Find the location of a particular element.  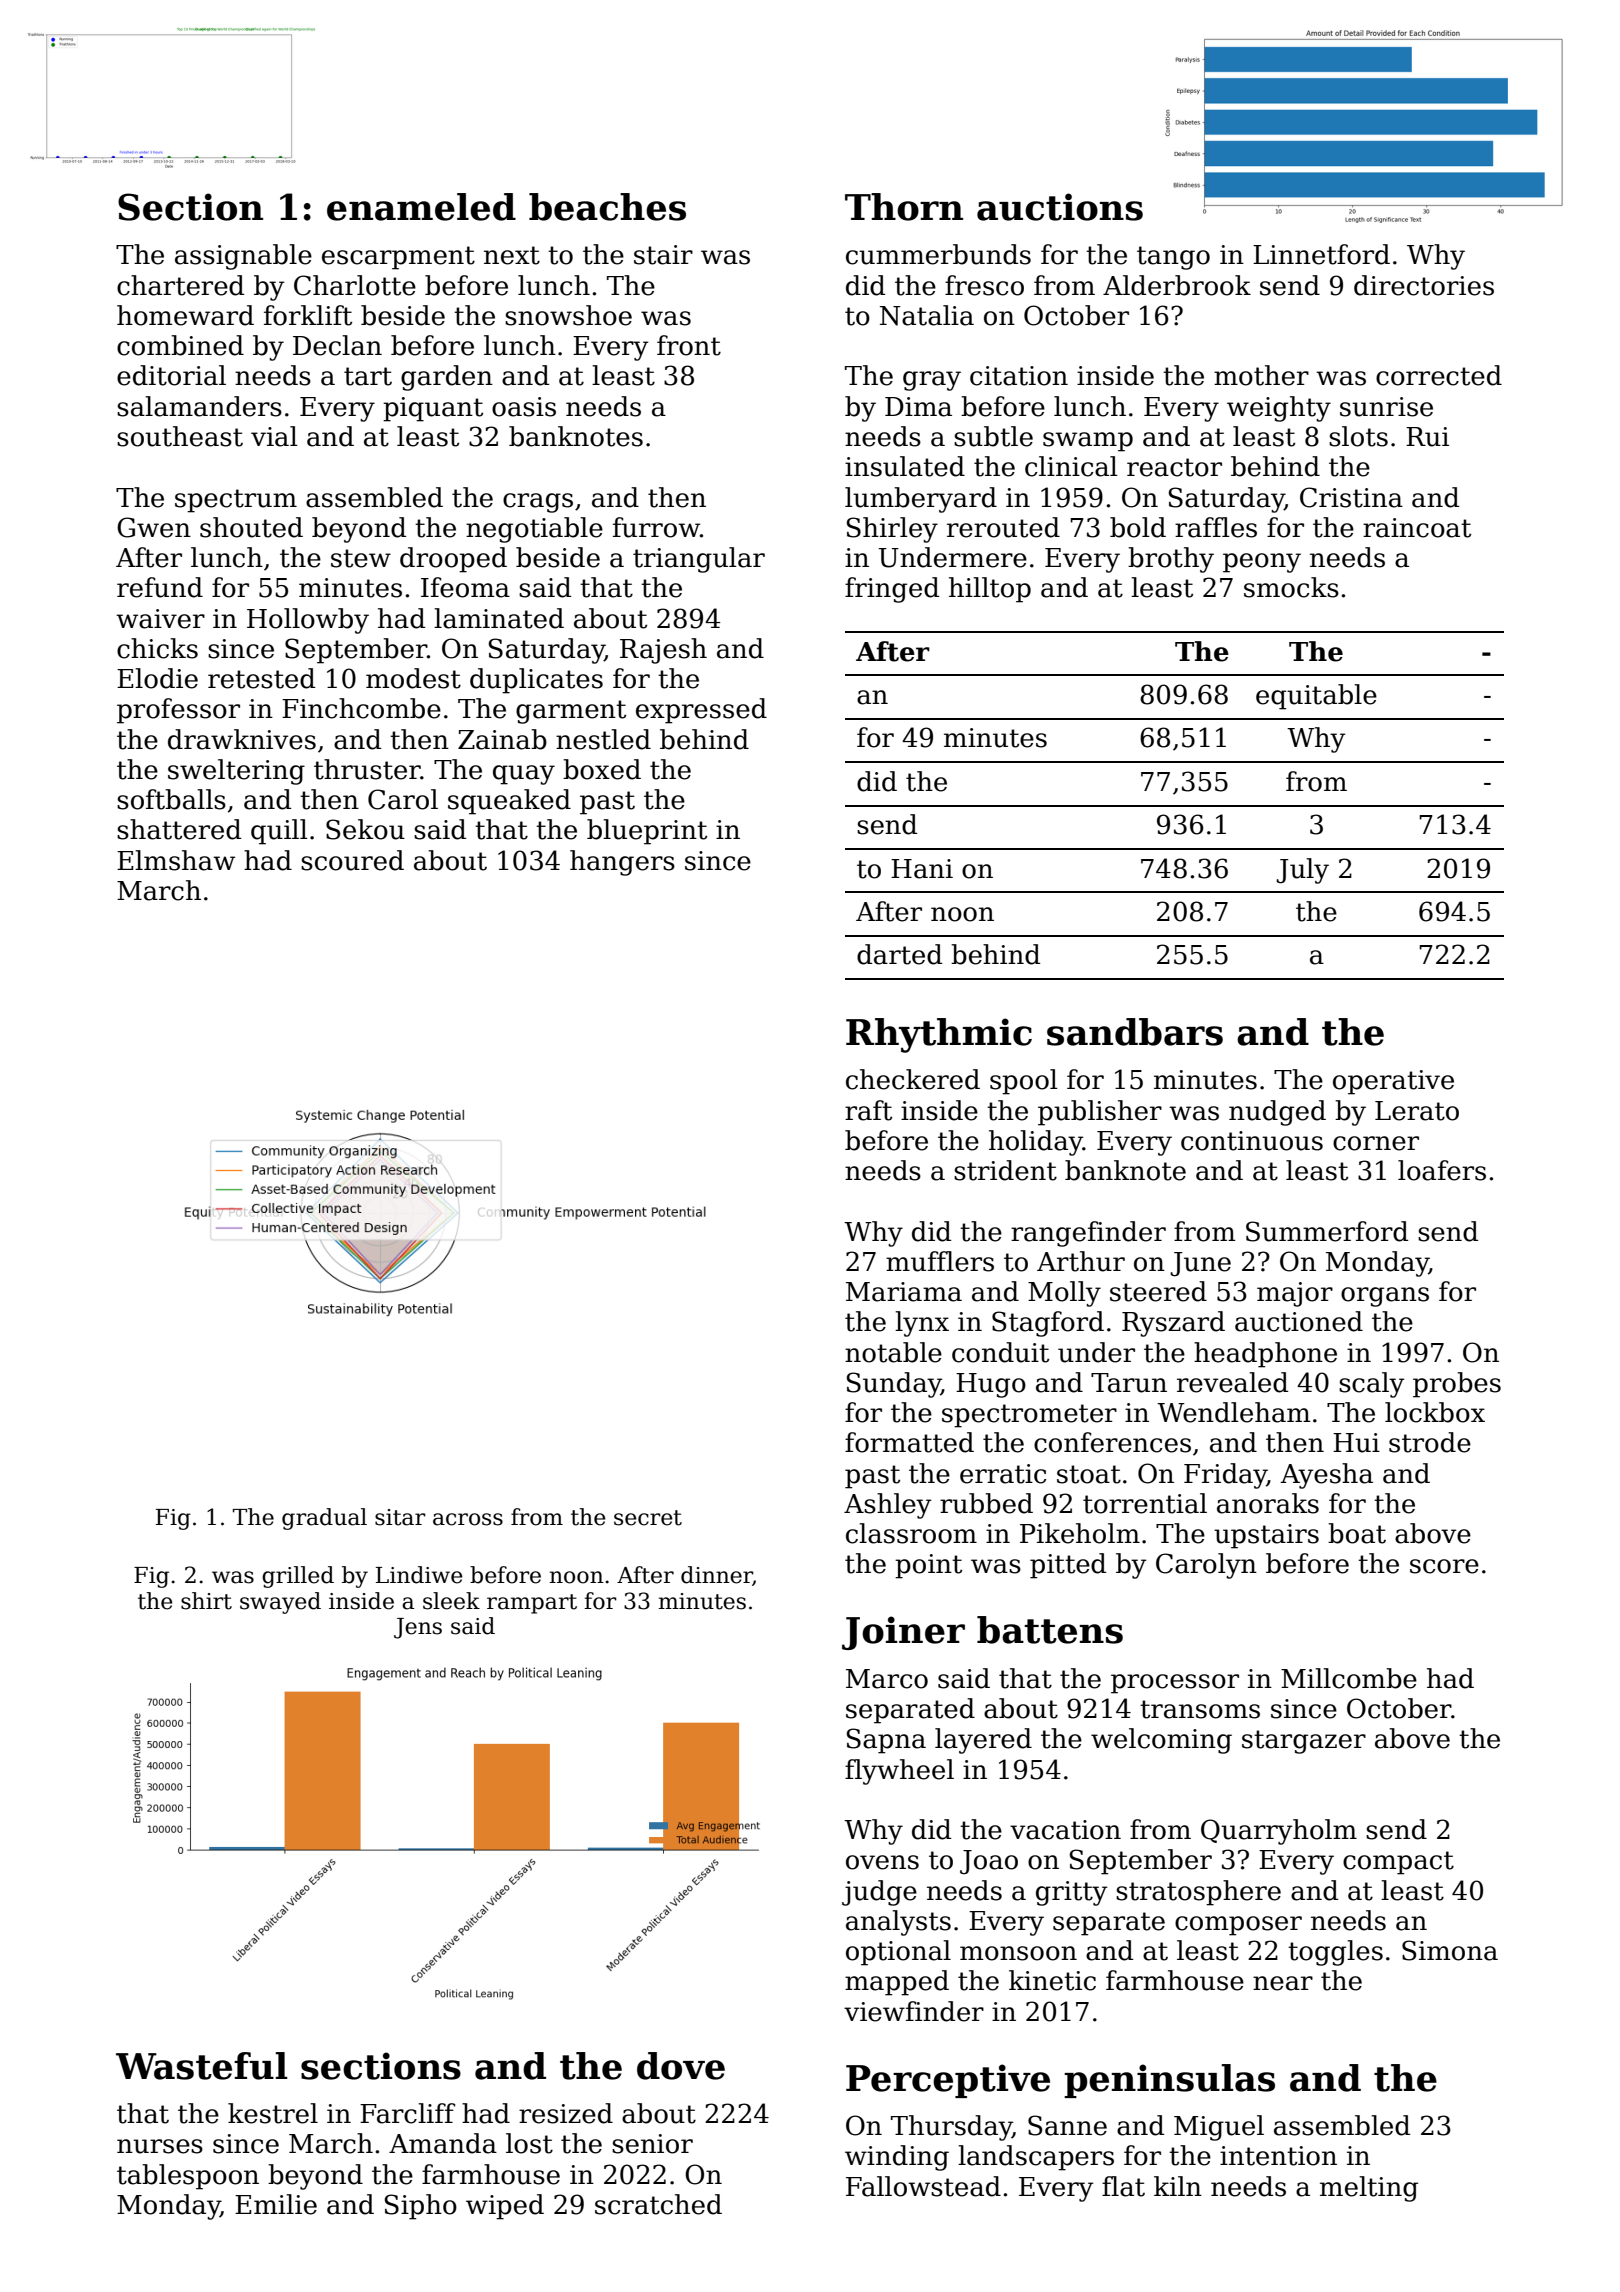

rangefinder is located at coordinates (1088, 1234).
